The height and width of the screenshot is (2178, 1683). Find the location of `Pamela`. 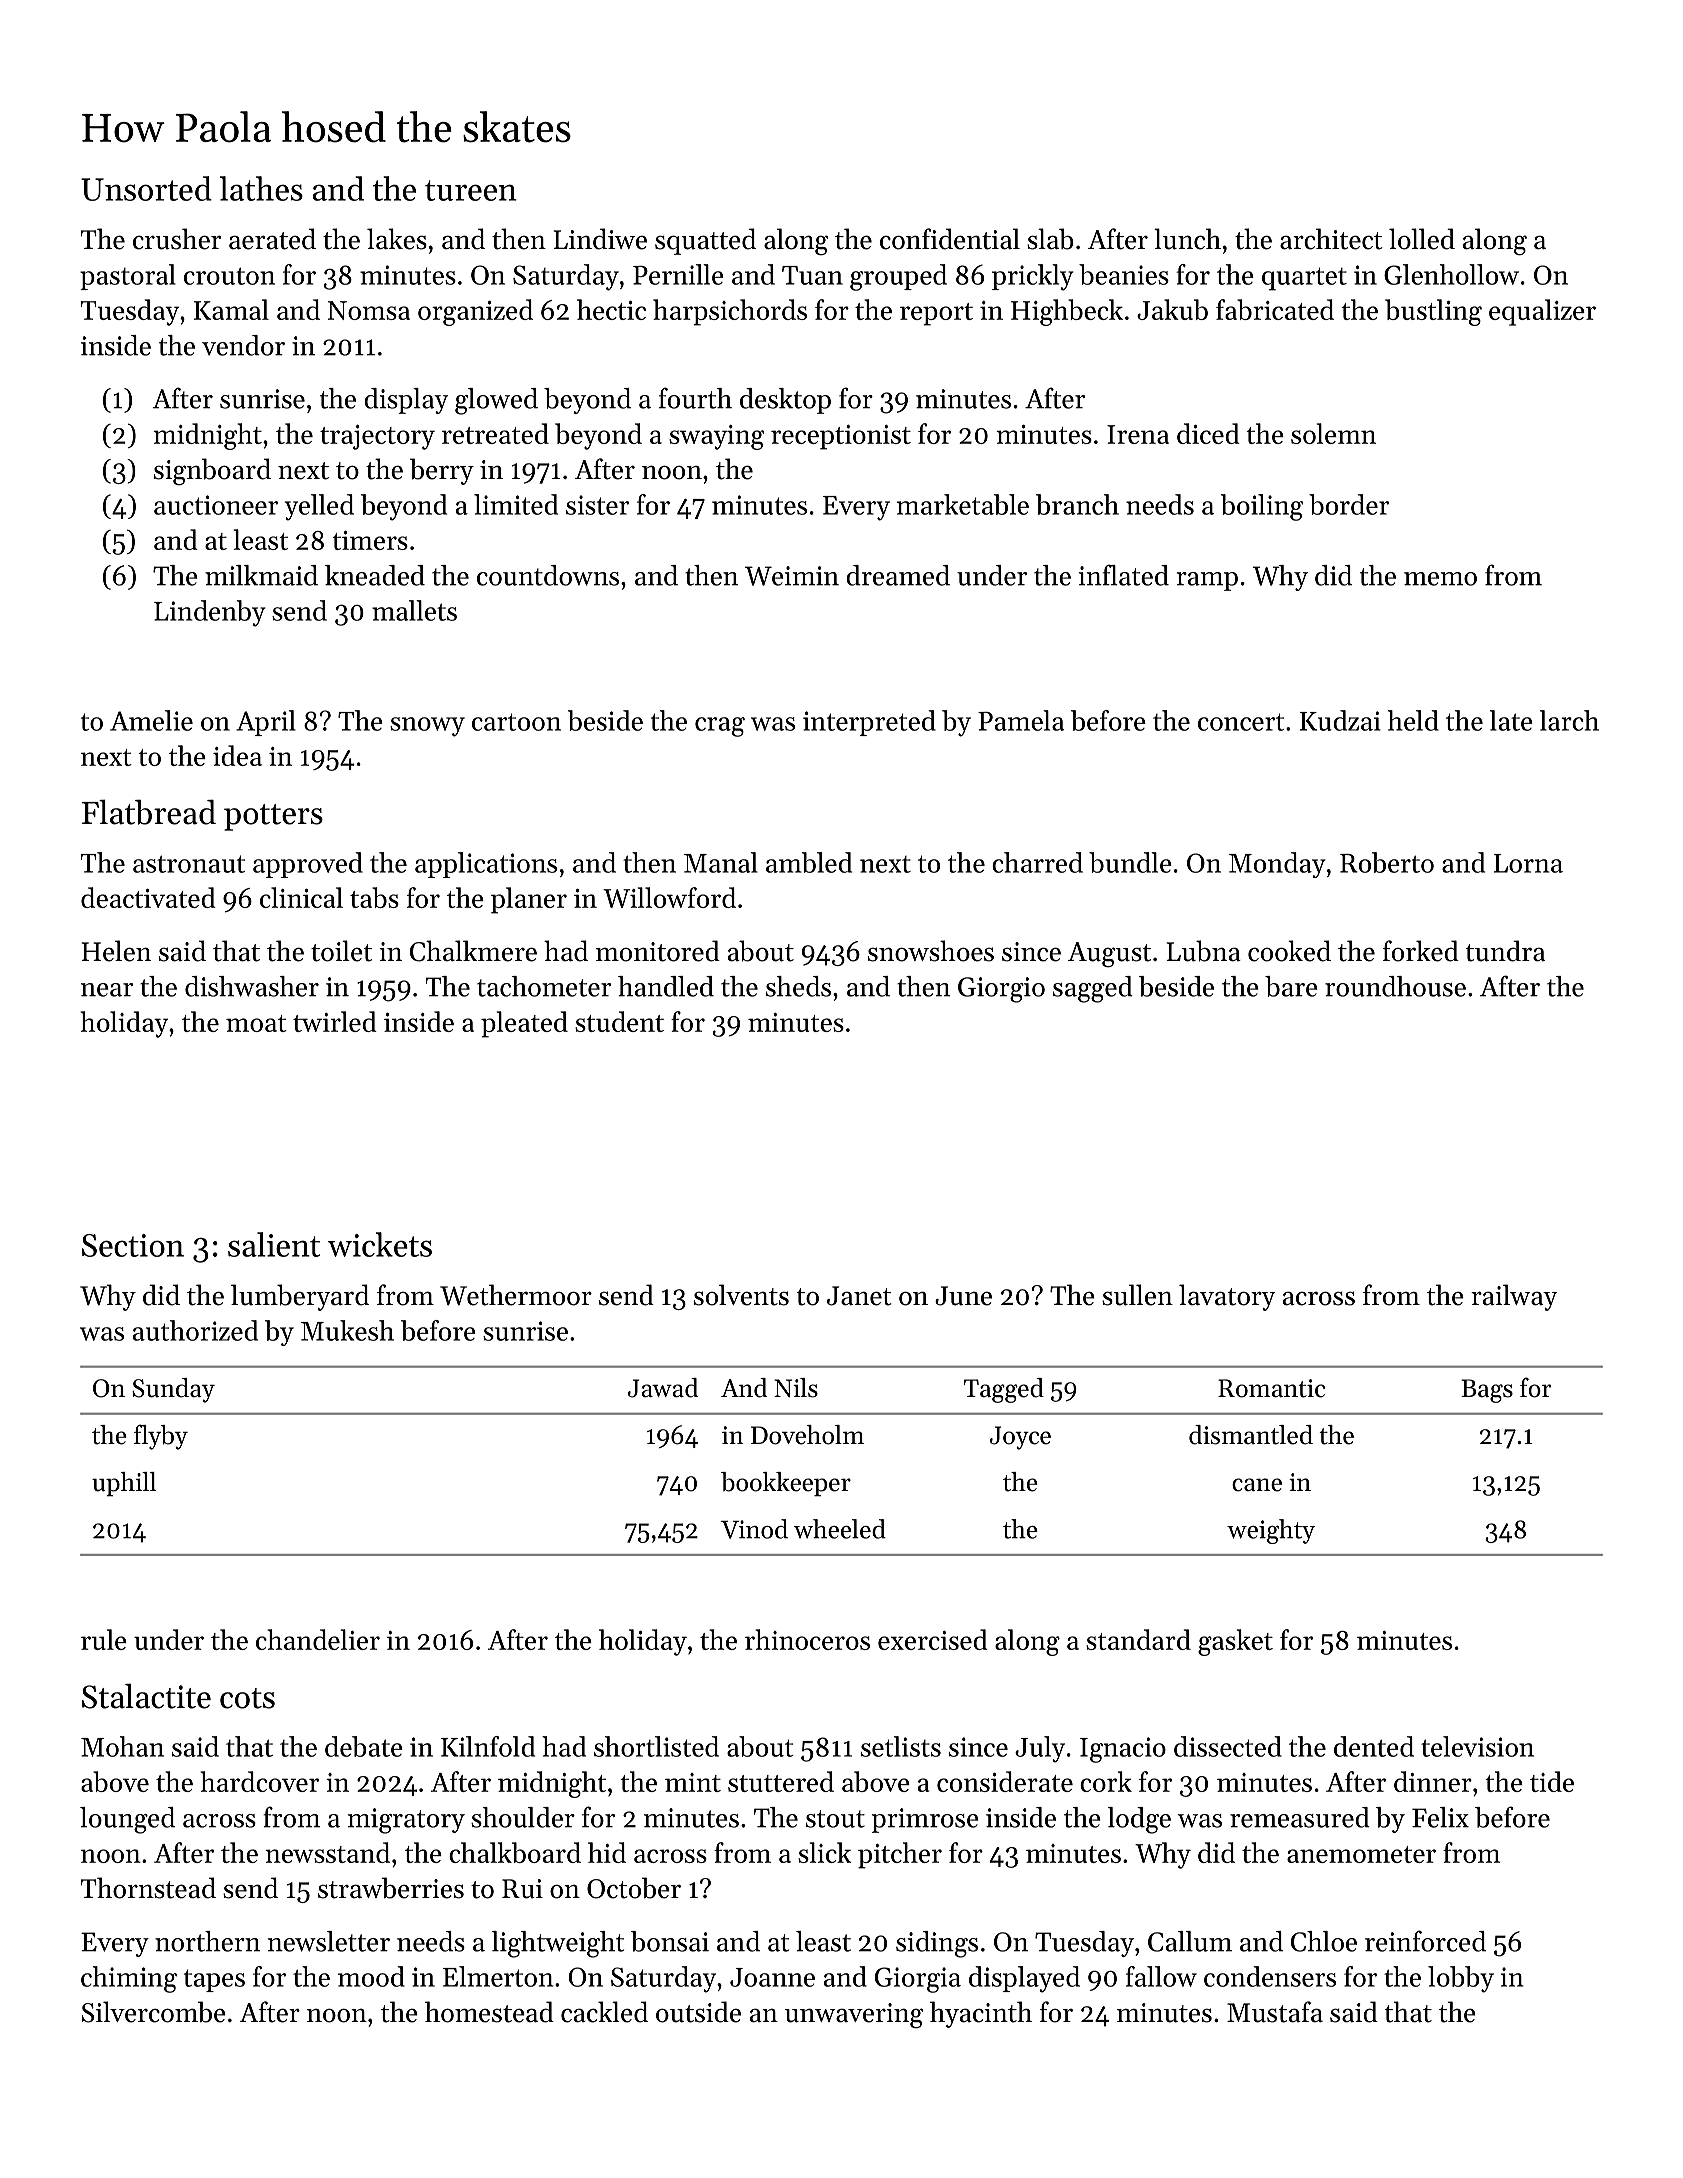

Pamela is located at coordinates (1021, 720).
